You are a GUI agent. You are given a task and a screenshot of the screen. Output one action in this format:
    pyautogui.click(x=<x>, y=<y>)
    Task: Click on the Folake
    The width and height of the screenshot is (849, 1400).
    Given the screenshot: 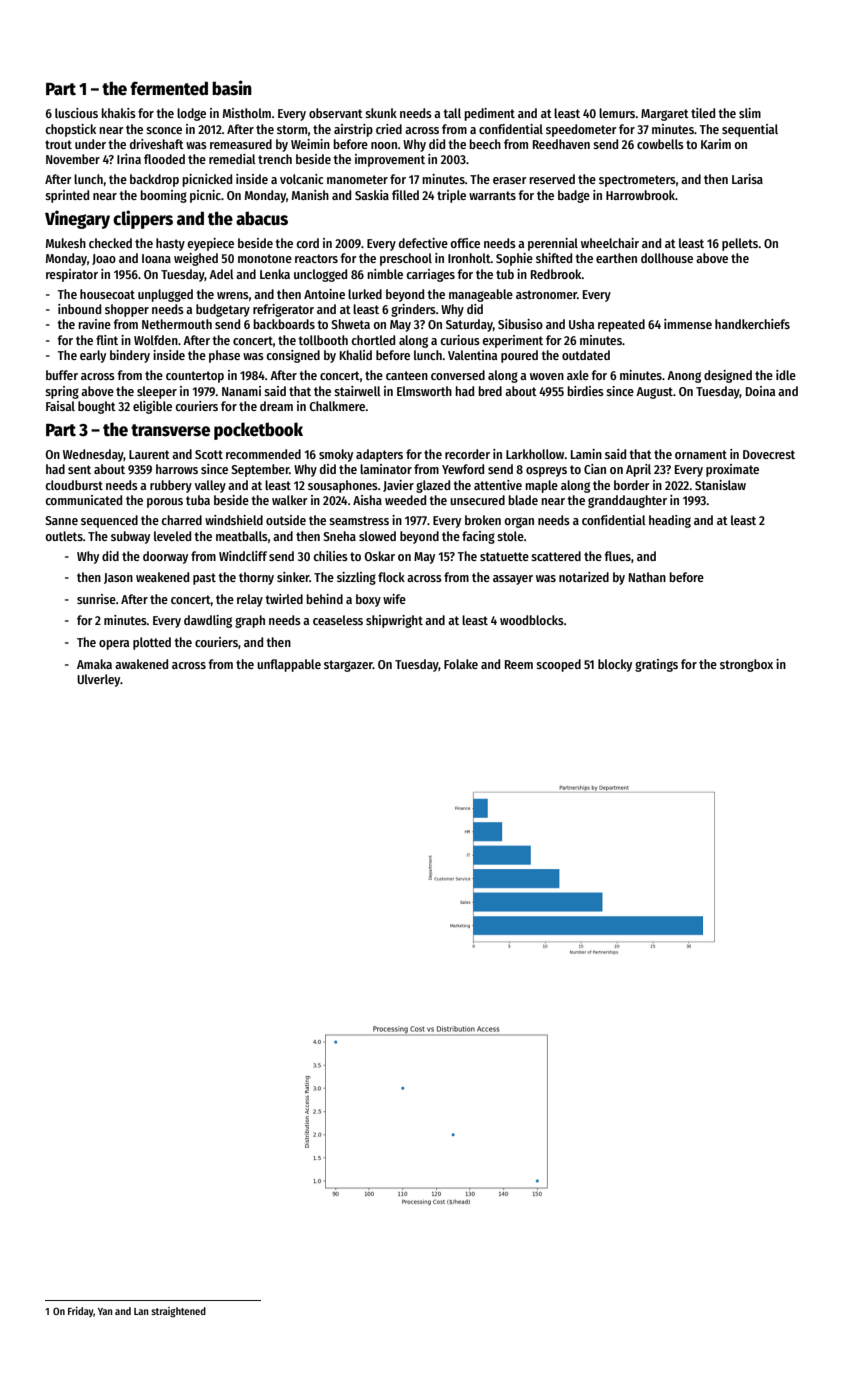 What is the action you would take?
    pyautogui.click(x=461, y=664)
